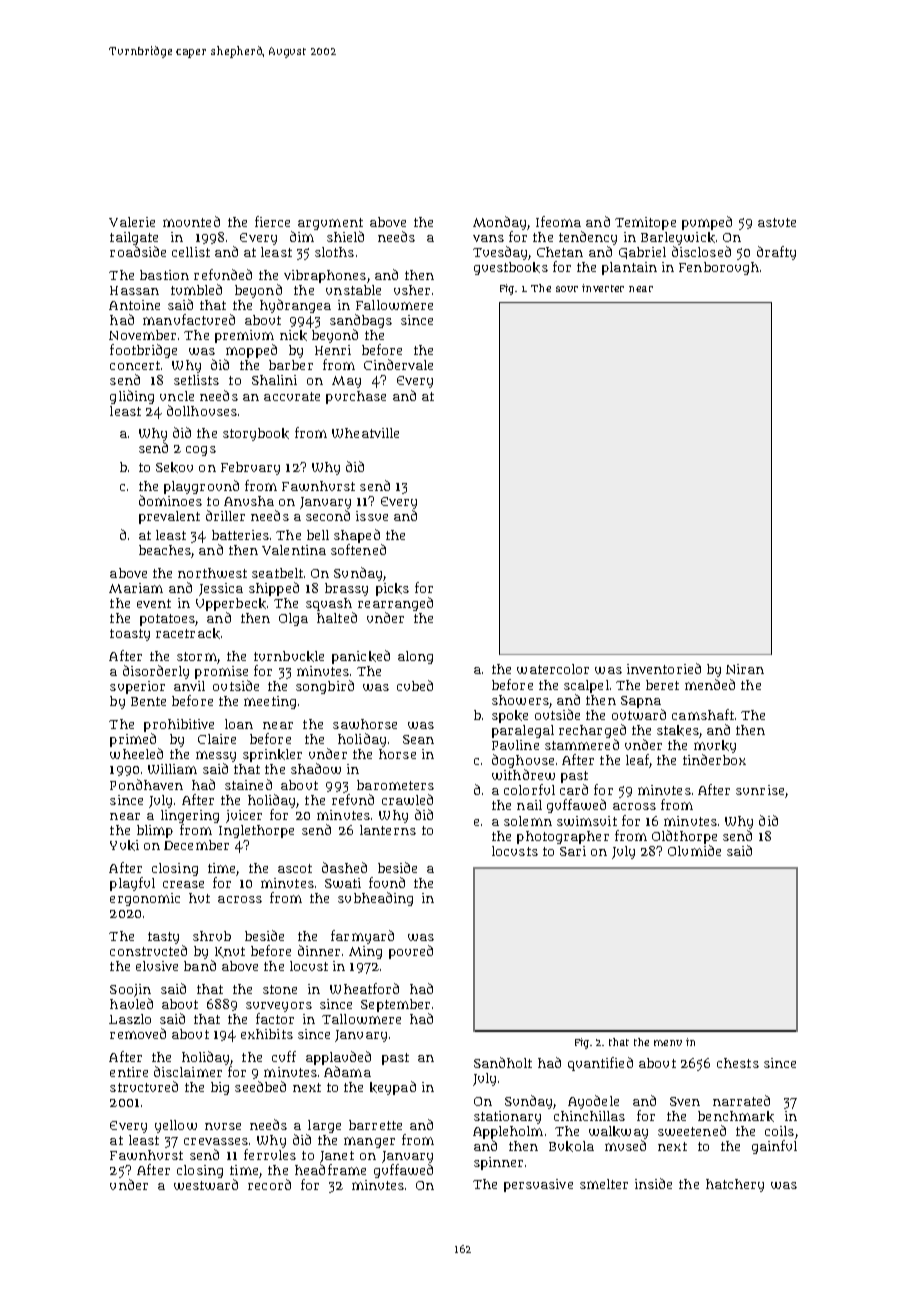 This document has width=908, height=1316. What do you see at coordinates (272, 221) in the document?
I see `fierce` at bounding box center [272, 221].
